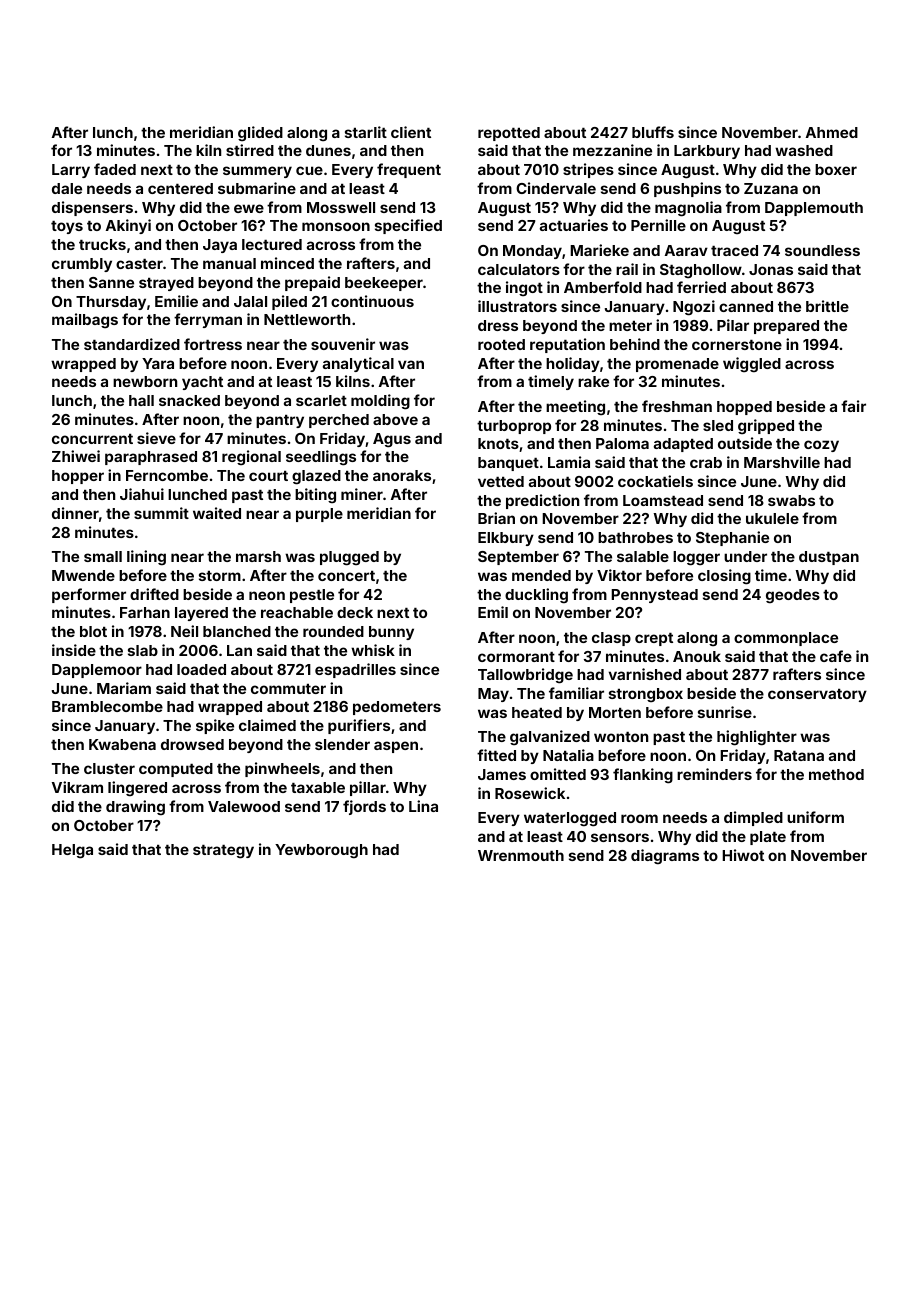  What do you see at coordinates (697, 656) in the screenshot?
I see `Anouk` at bounding box center [697, 656].
